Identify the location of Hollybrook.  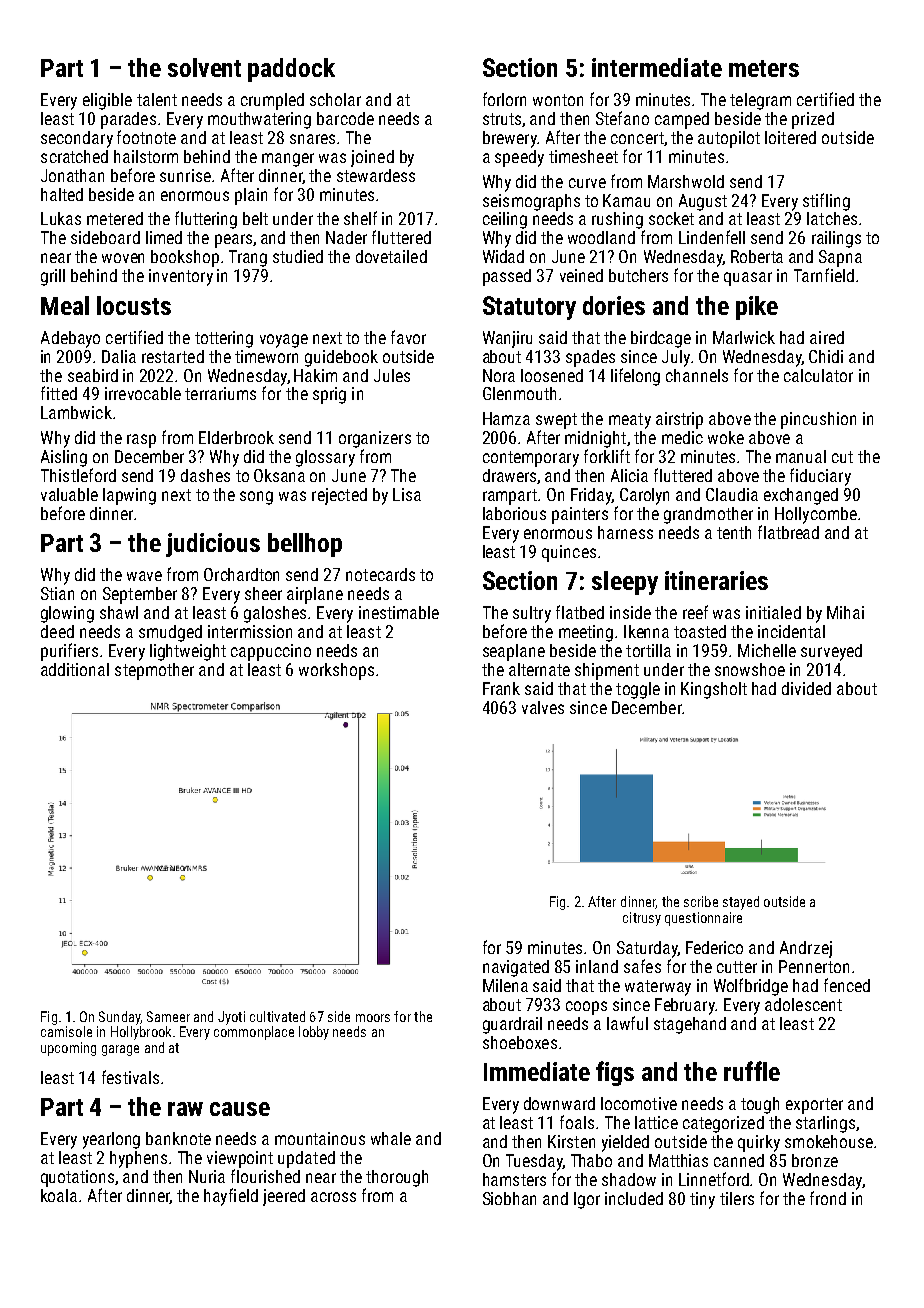
(141, 1033).
